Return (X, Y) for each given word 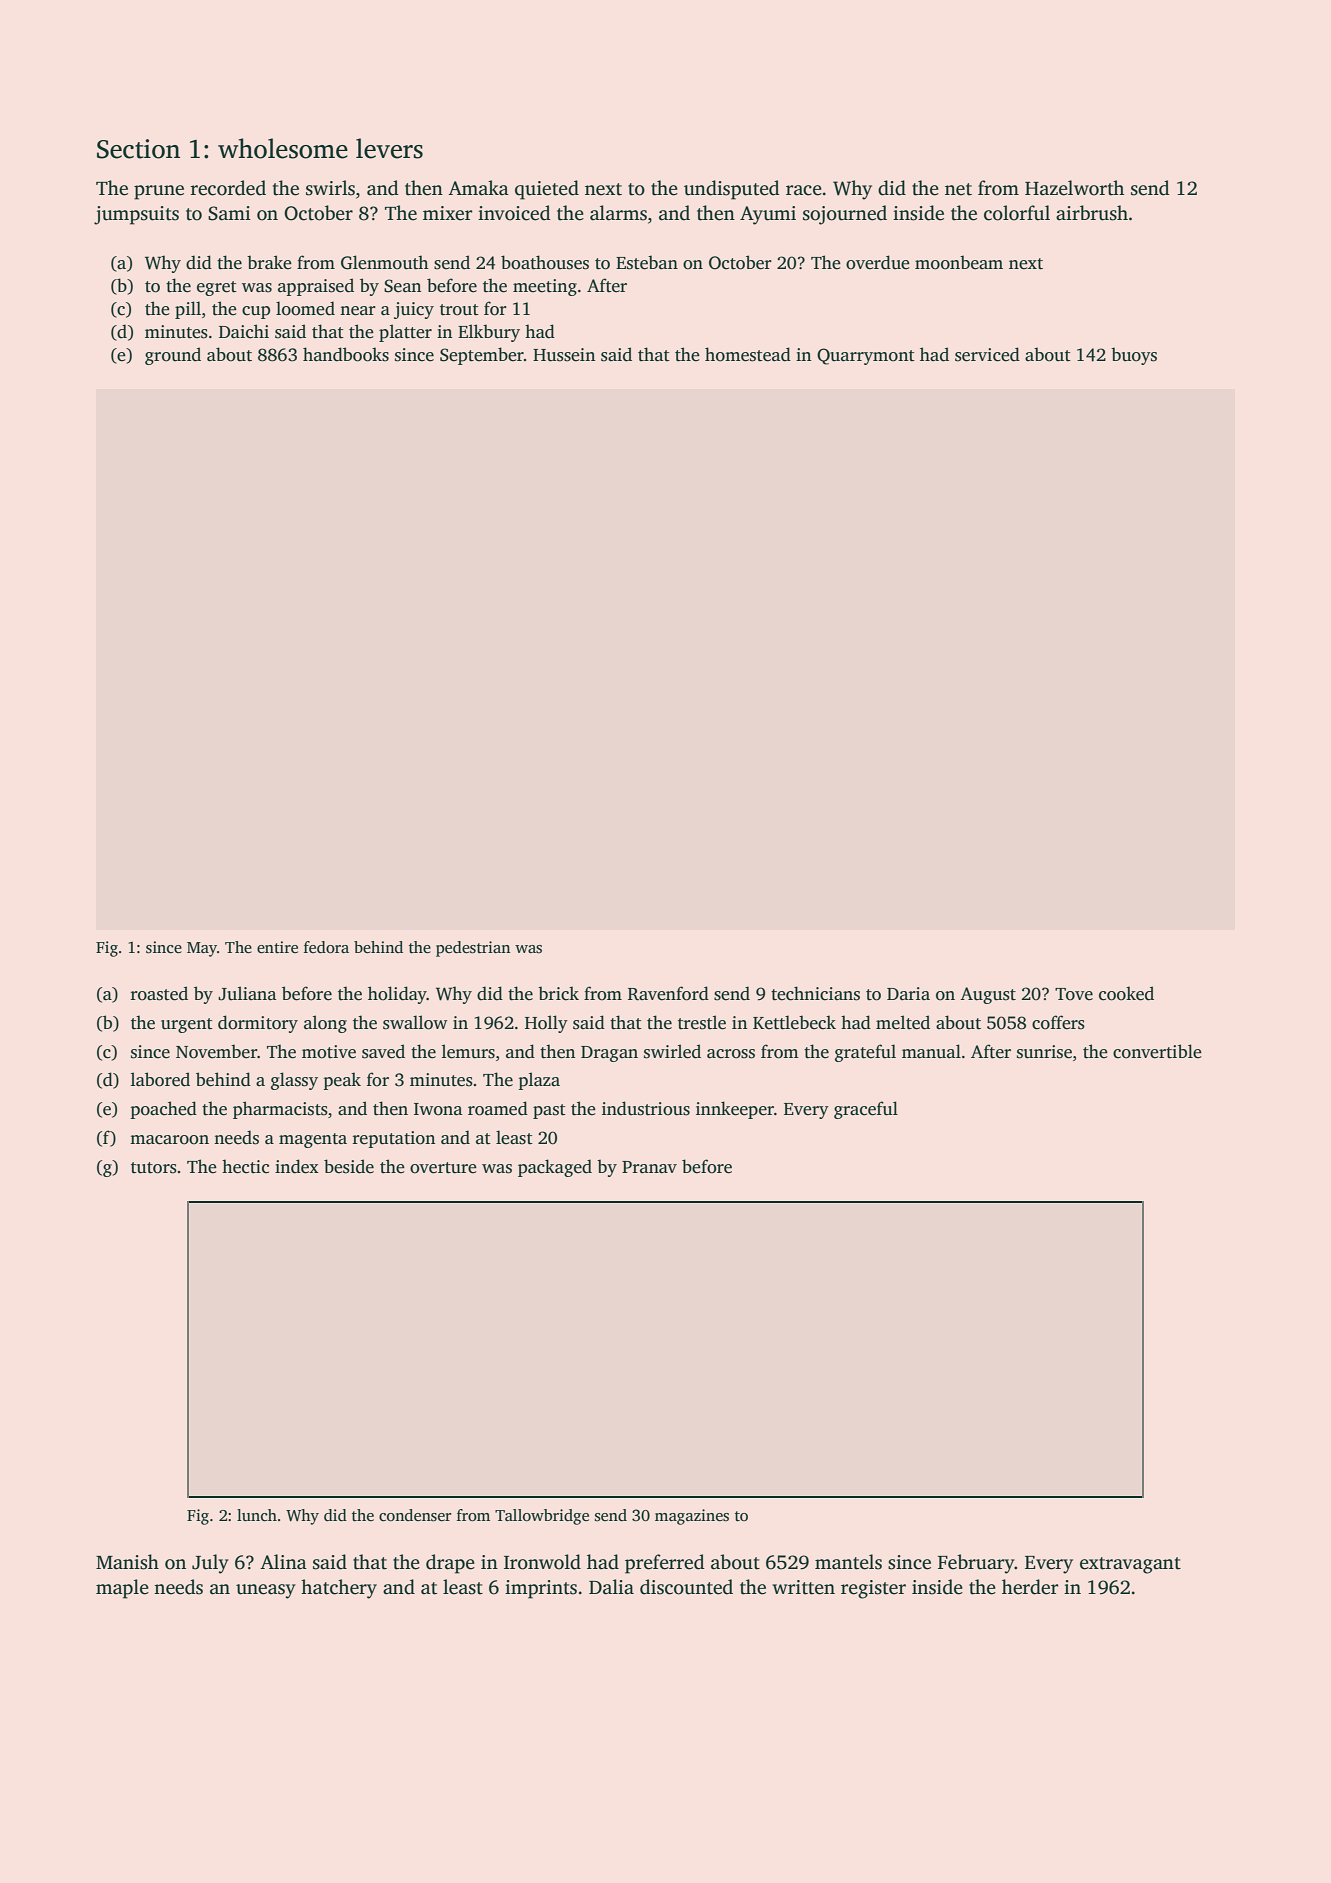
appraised (316, 287)
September (482, 356)
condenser (415, 1515)
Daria (908, 993)
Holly (546, 1024)
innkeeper (735, 1110)
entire (277, 947)
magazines (692, 1517)
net (958, 189)
